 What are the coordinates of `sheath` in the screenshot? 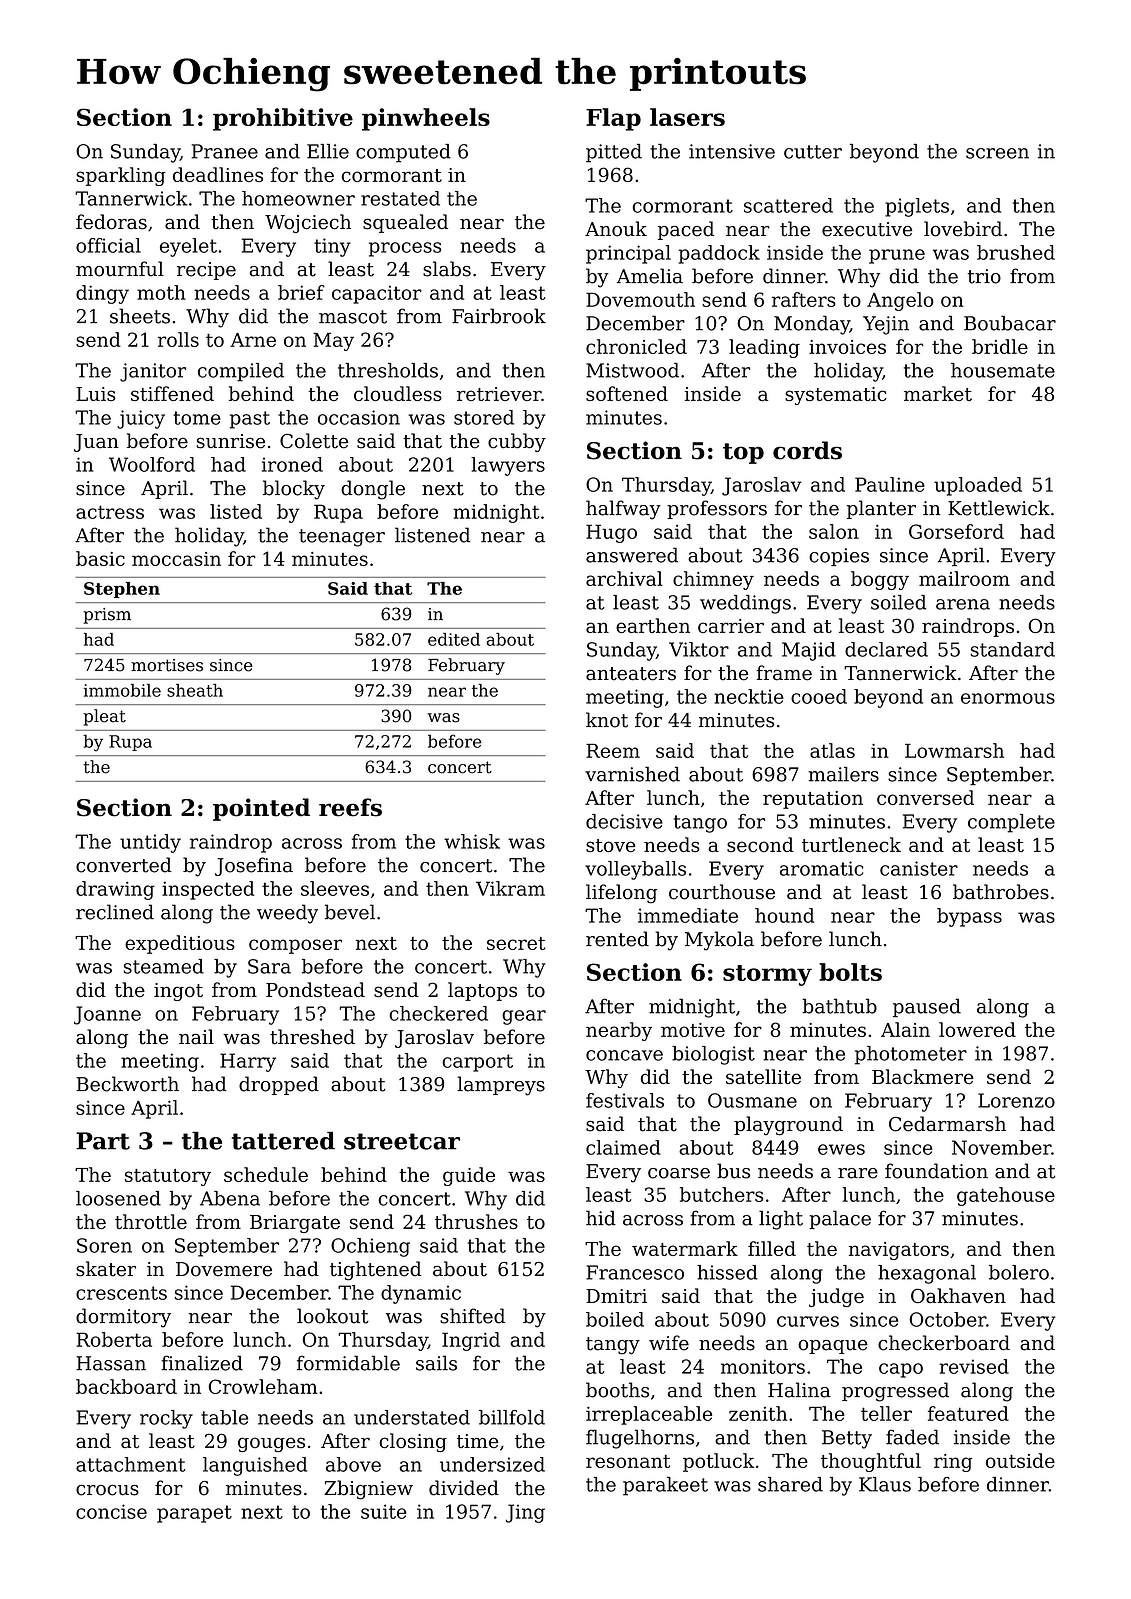 It's located at (195, 690).
